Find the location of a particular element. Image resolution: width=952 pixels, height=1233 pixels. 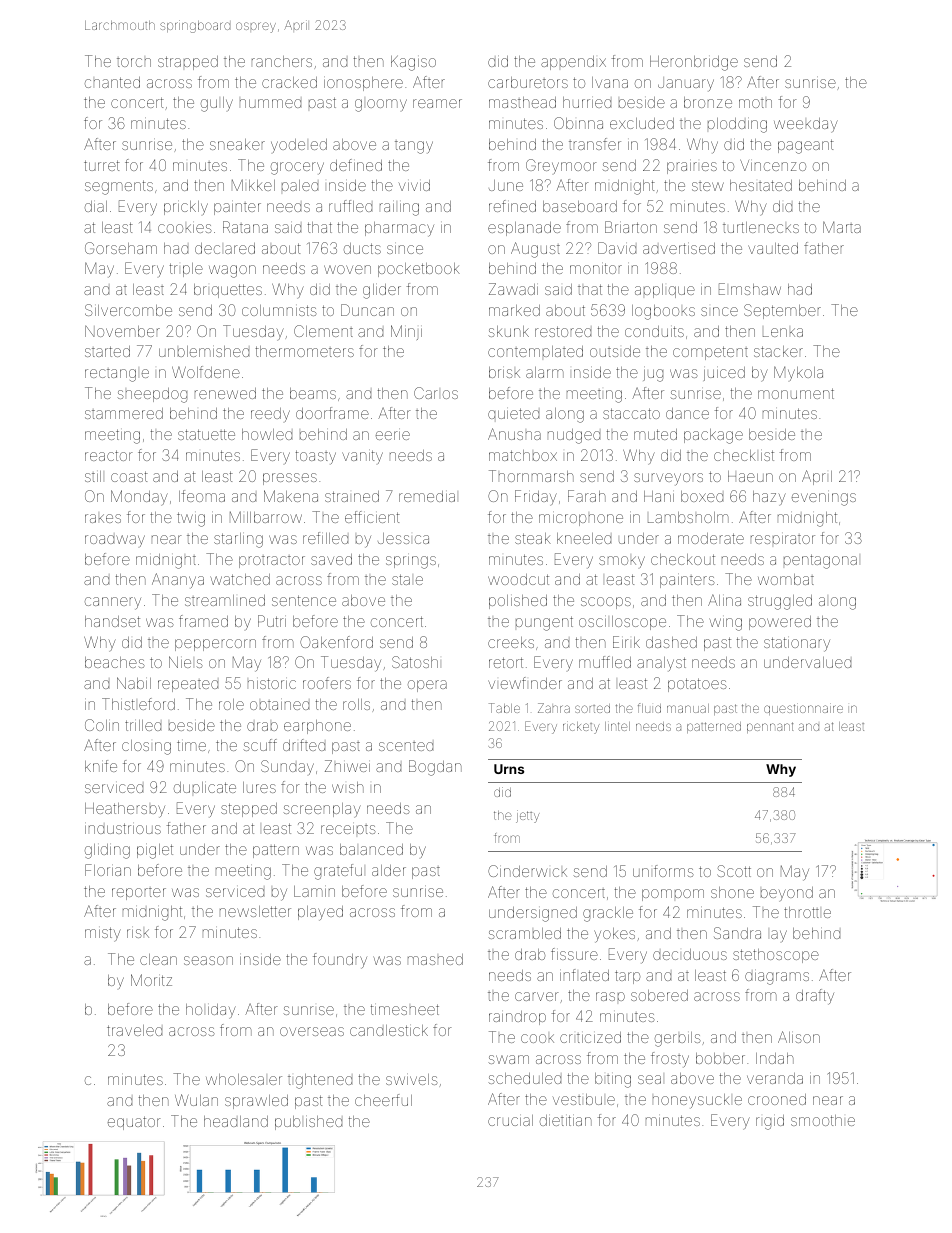

reamer is located at coordinates (437, 103).
